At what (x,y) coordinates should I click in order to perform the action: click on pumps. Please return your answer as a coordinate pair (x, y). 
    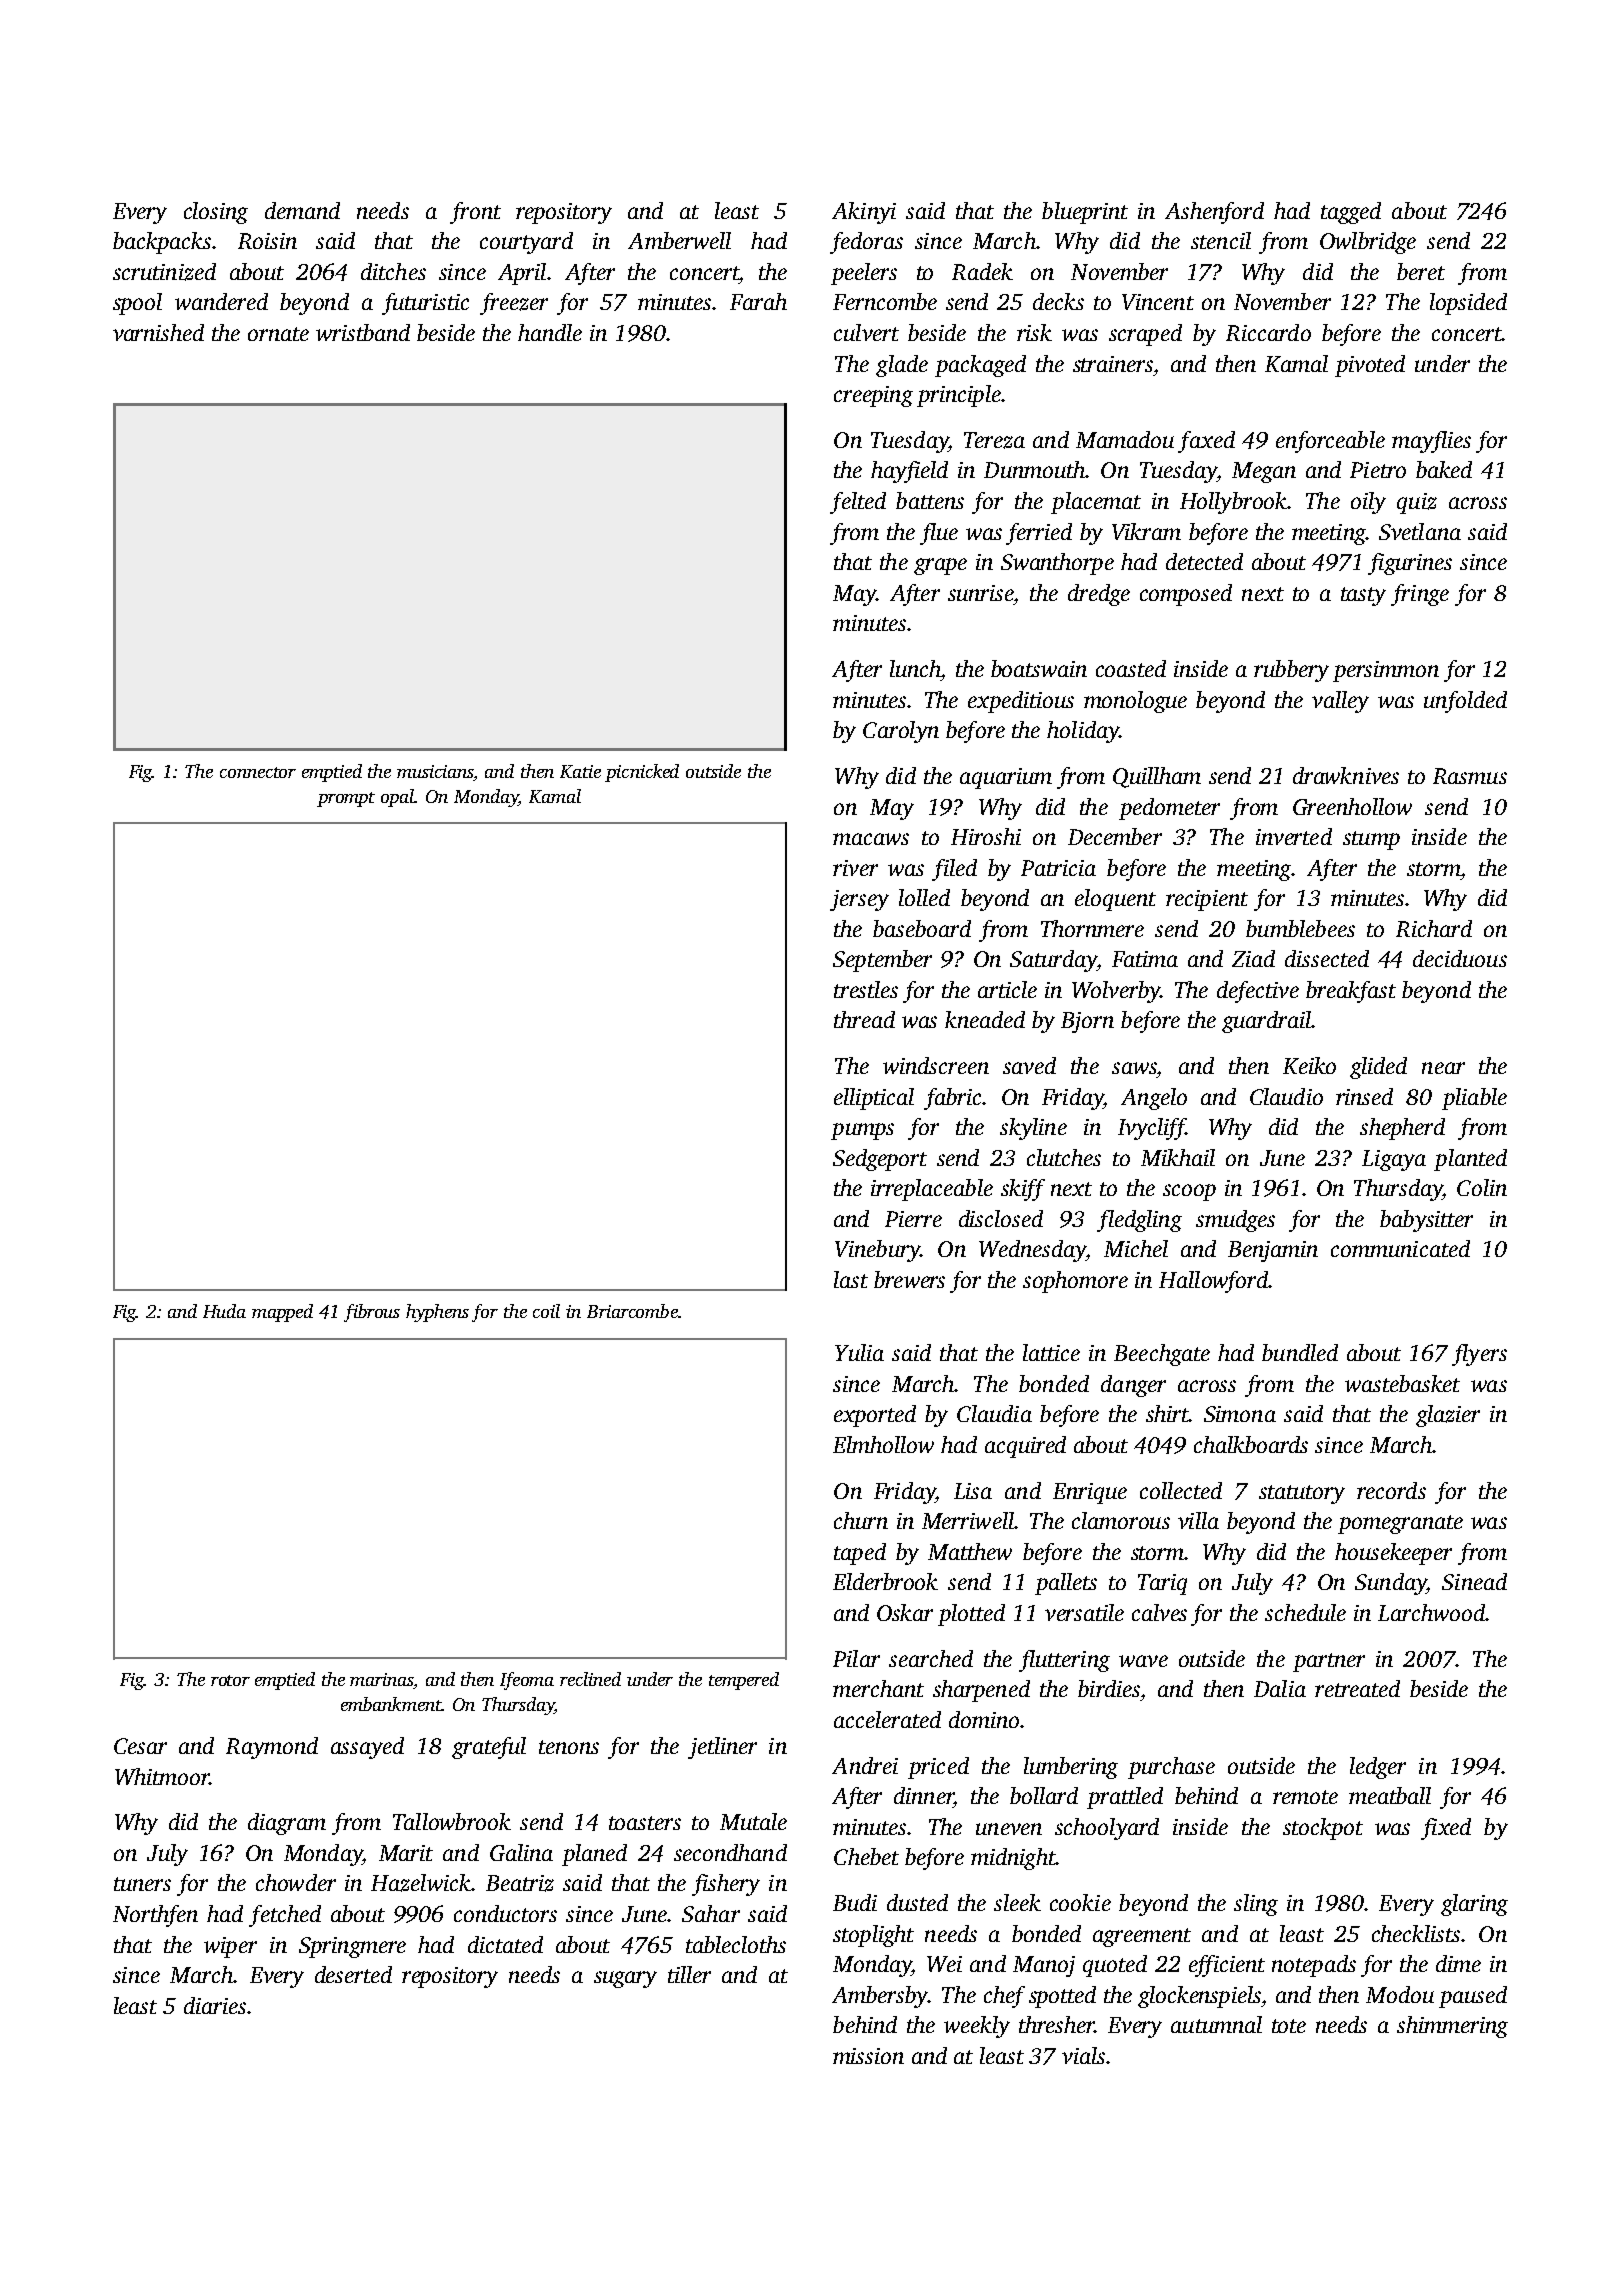
    Looking at the image, I should click on (862, 1131).
